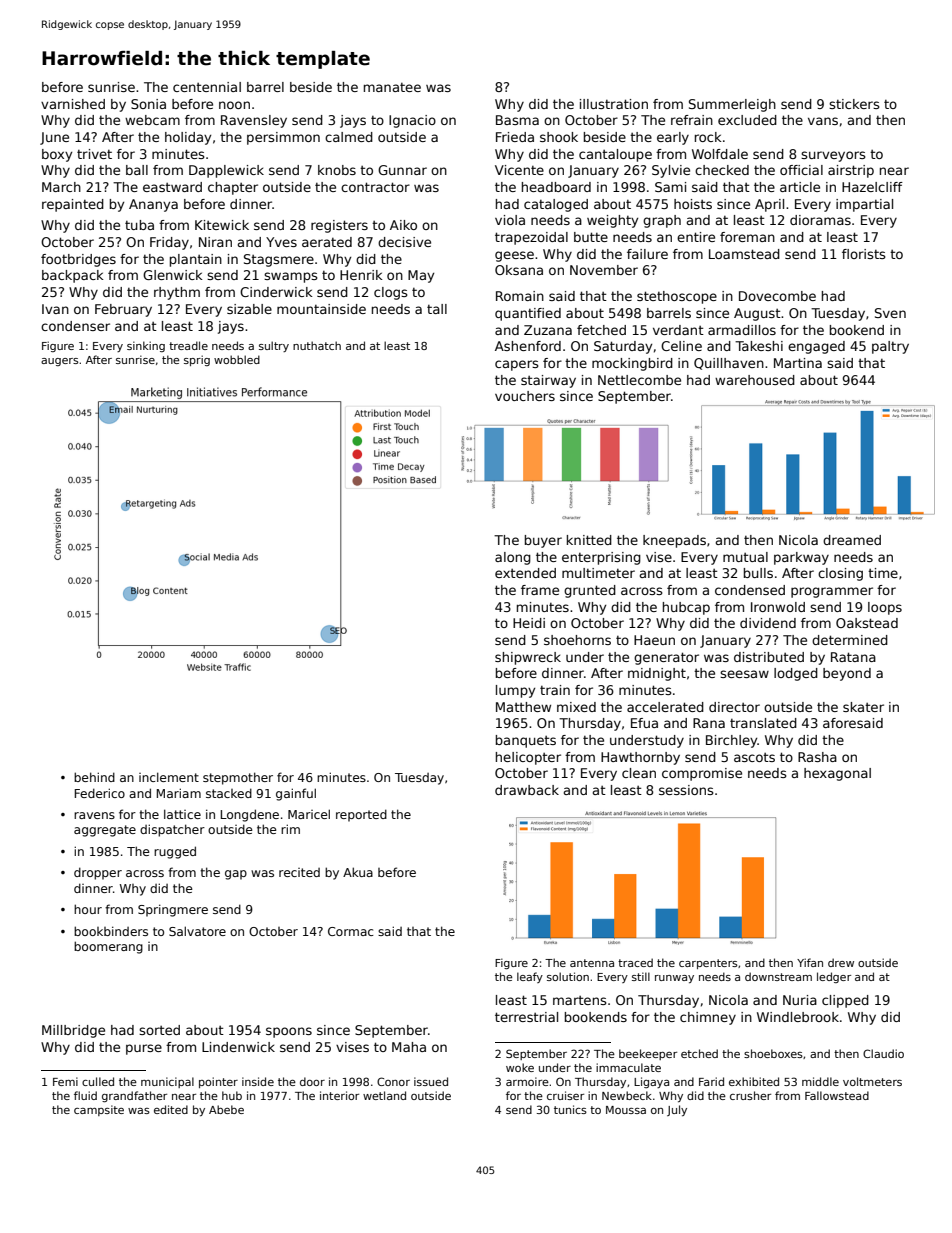 This screenshot has width=952, height=1233. Describe the element at coordinates (863, 707) in the screenshot. I see `skater` at that location.
